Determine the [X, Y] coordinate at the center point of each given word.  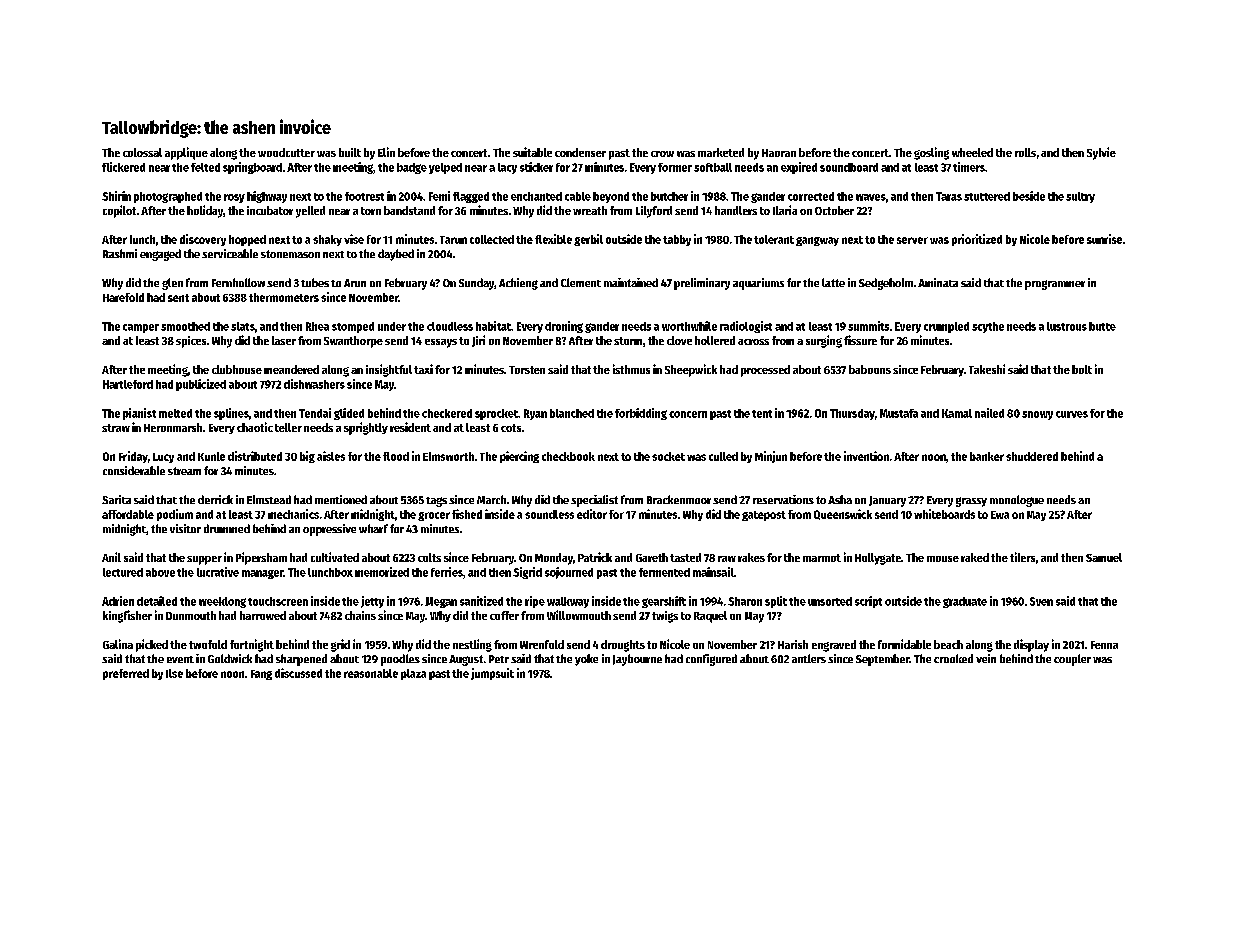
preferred [126, 674]
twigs [665, 617]
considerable [134, 470]
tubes [315, 282]
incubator [270, 210]
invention [866, 456]
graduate [965, 602]
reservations [783, 499]
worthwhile [689, 326]
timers [969, 167]
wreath [590, 210]
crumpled [946, 327]
